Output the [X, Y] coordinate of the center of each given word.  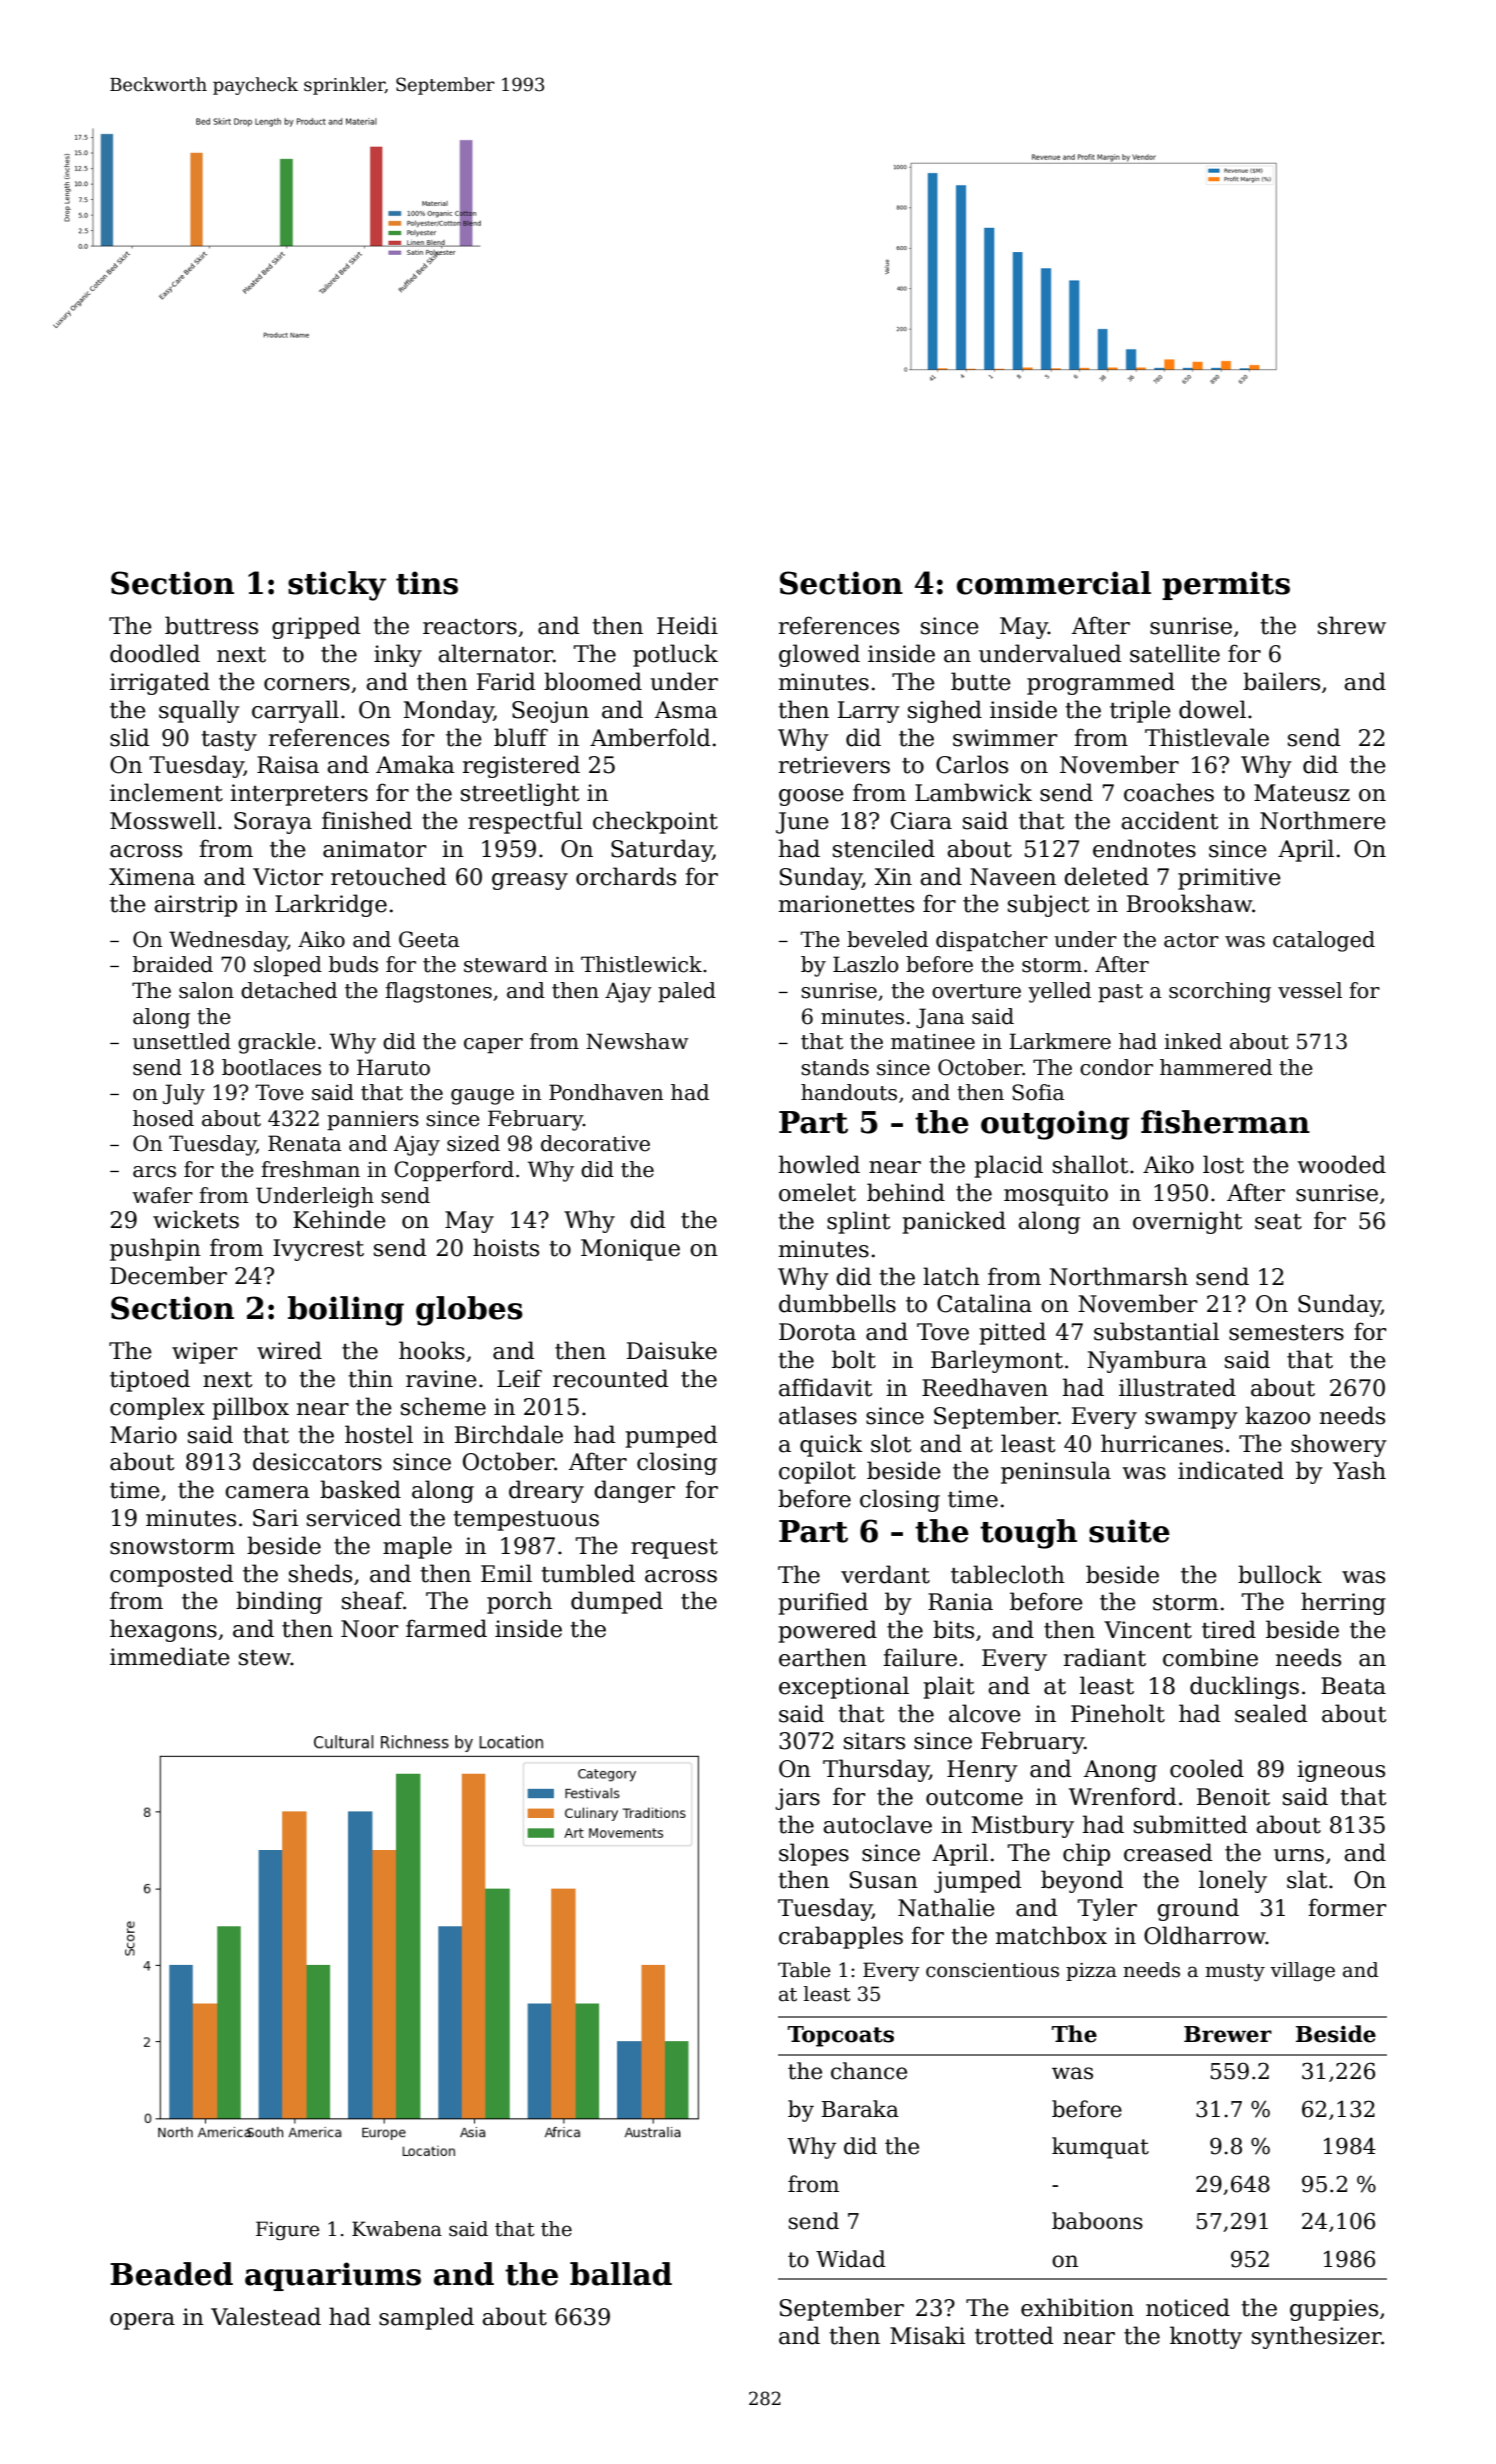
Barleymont [997, 1361]
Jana [940, 1018]
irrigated [160, 683]
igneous [1341, 1771]
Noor [369, 1629]
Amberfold [650, 737]
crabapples [841, 1937]
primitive [1229, 879]
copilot [817, 1472]
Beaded [171, 2274]
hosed [163, 1118]
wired [289, 1350]
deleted [1106, 876]
